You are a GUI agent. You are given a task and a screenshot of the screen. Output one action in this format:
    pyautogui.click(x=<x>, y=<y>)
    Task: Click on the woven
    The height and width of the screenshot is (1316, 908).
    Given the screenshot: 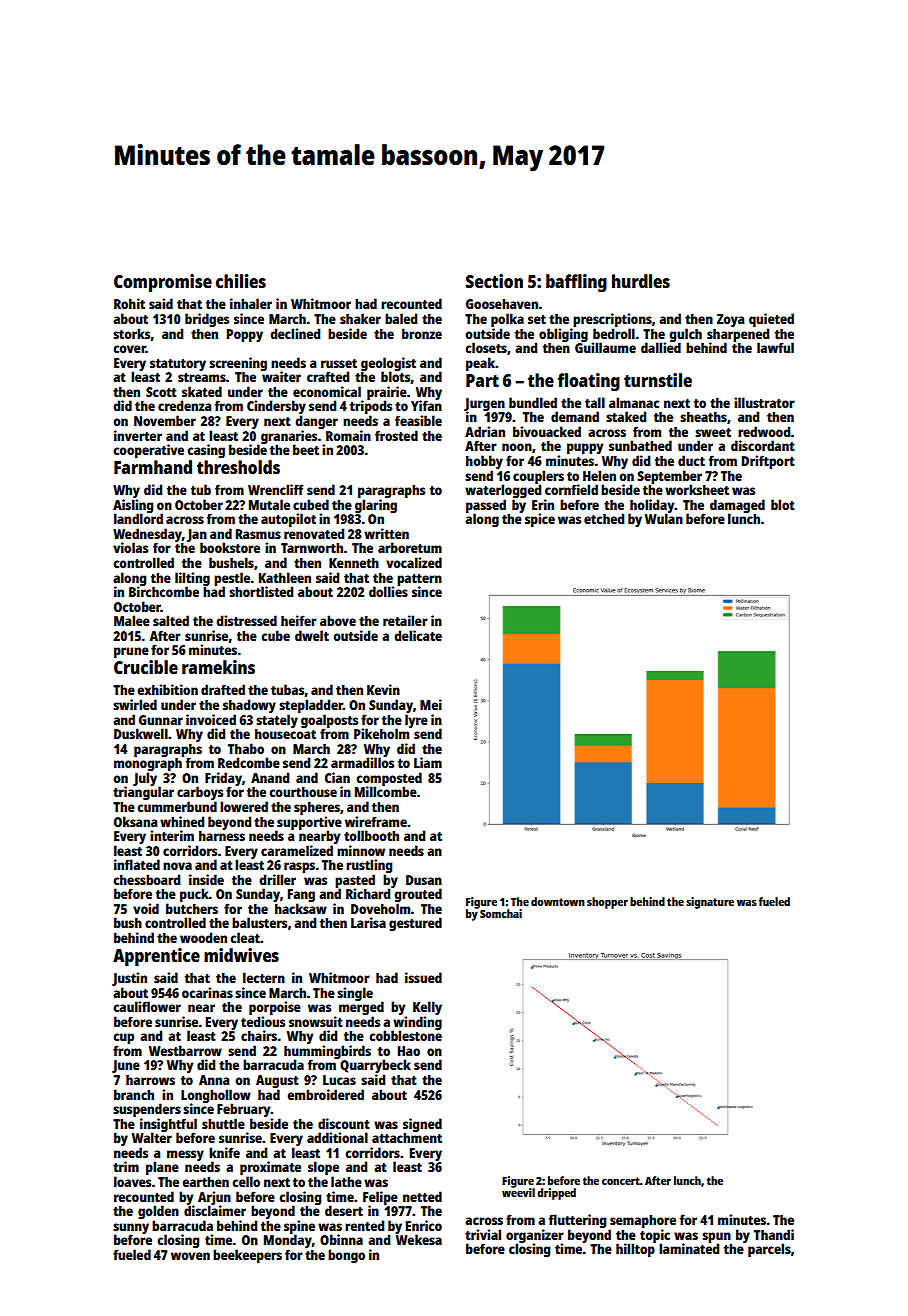 What is the action you would take?
    pyautogui.click(x=190, y=1256)
